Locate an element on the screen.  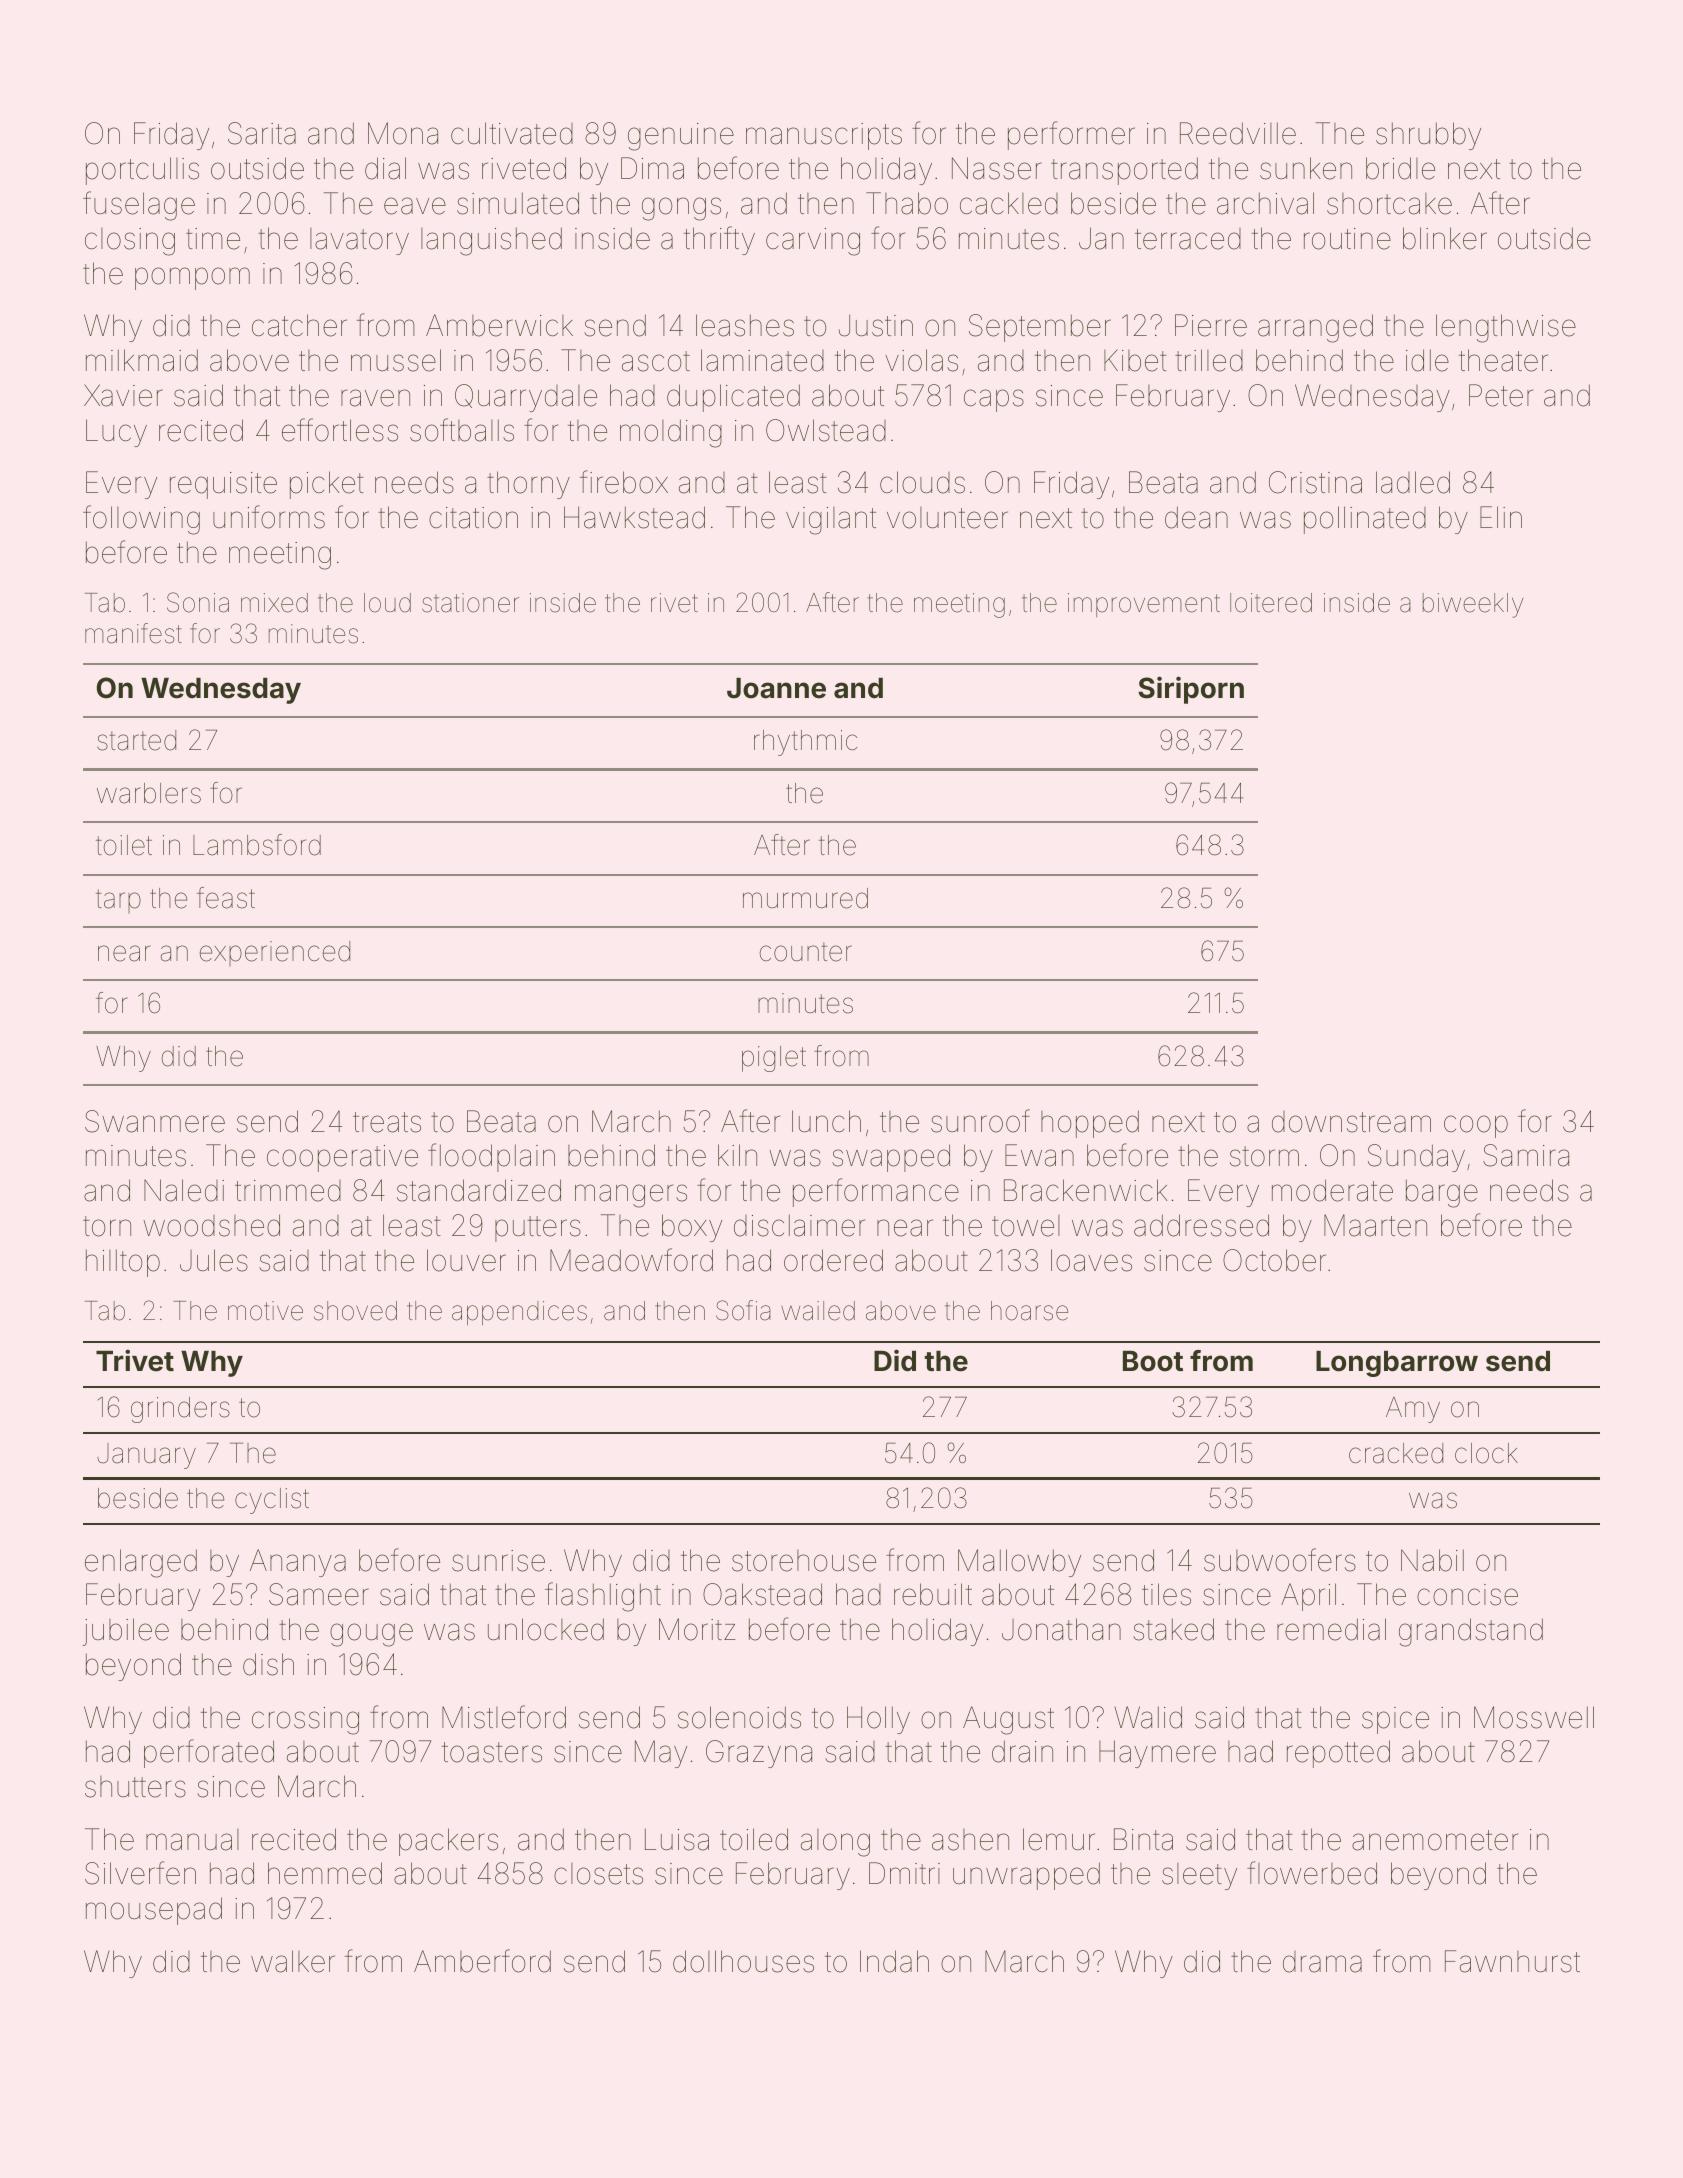
downstream is located at coordinates (1351, 1122).
